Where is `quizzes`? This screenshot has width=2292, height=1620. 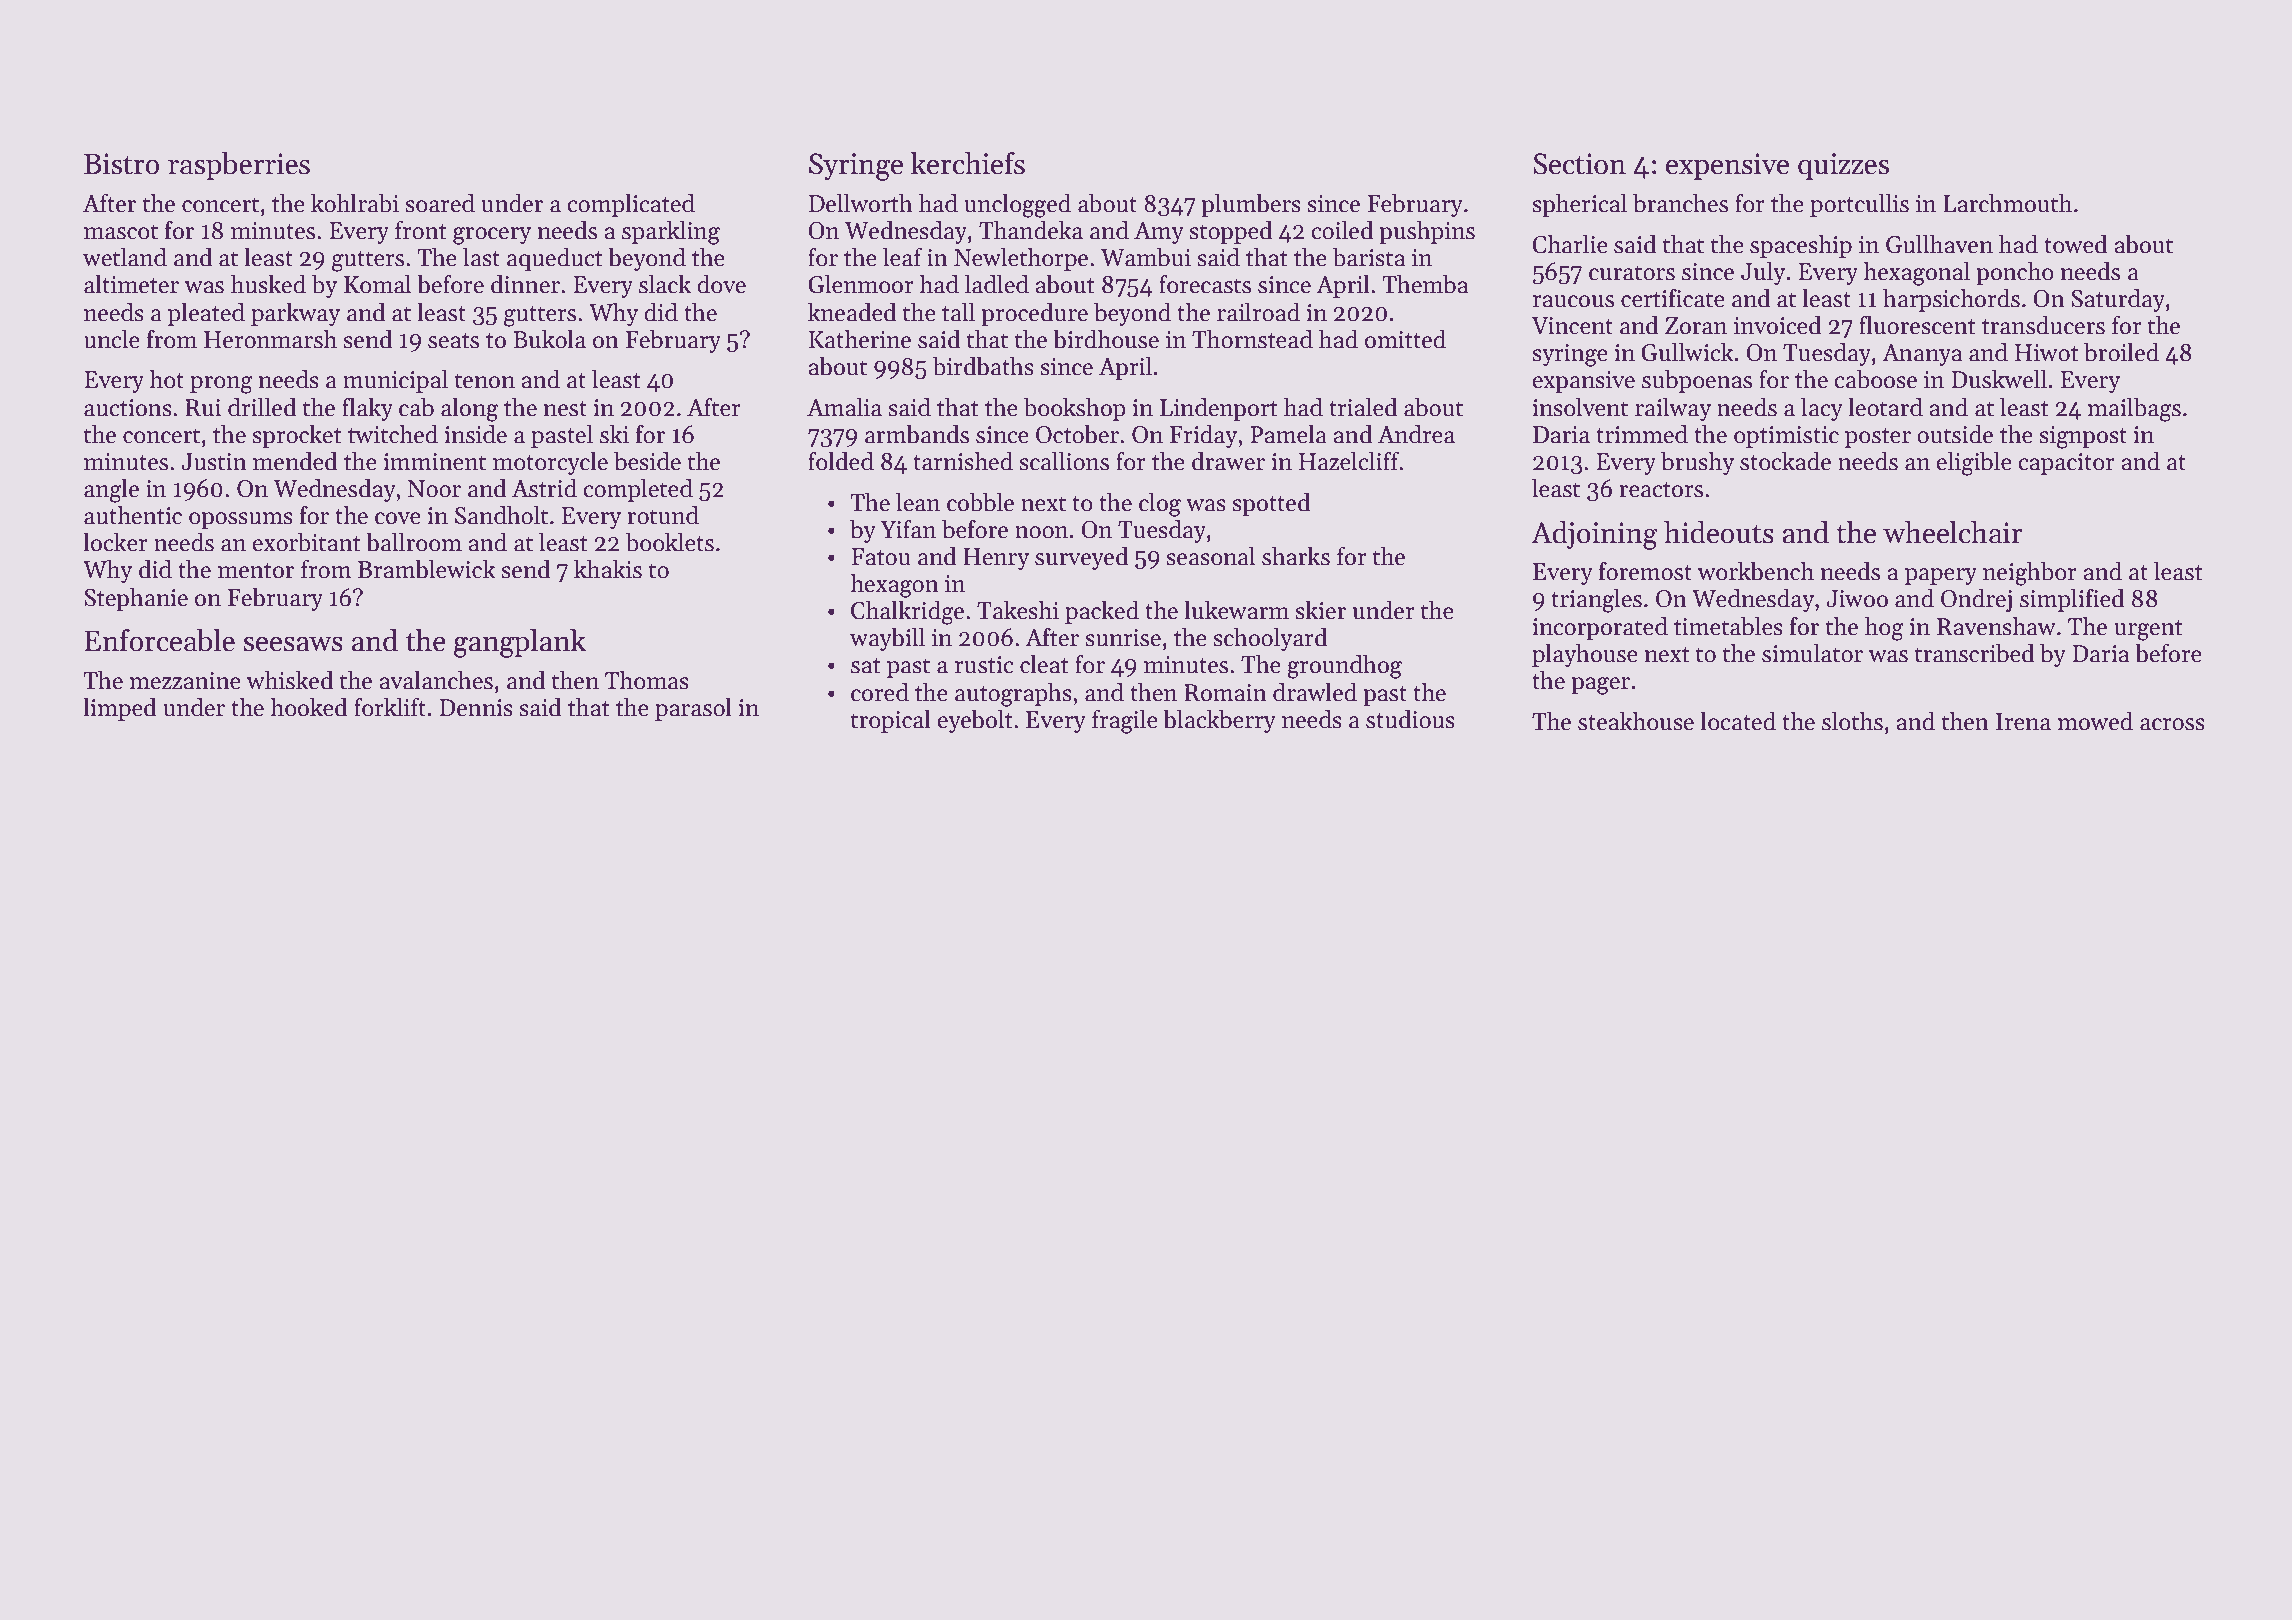
quizzes is located at coordinates (1843, 166).
